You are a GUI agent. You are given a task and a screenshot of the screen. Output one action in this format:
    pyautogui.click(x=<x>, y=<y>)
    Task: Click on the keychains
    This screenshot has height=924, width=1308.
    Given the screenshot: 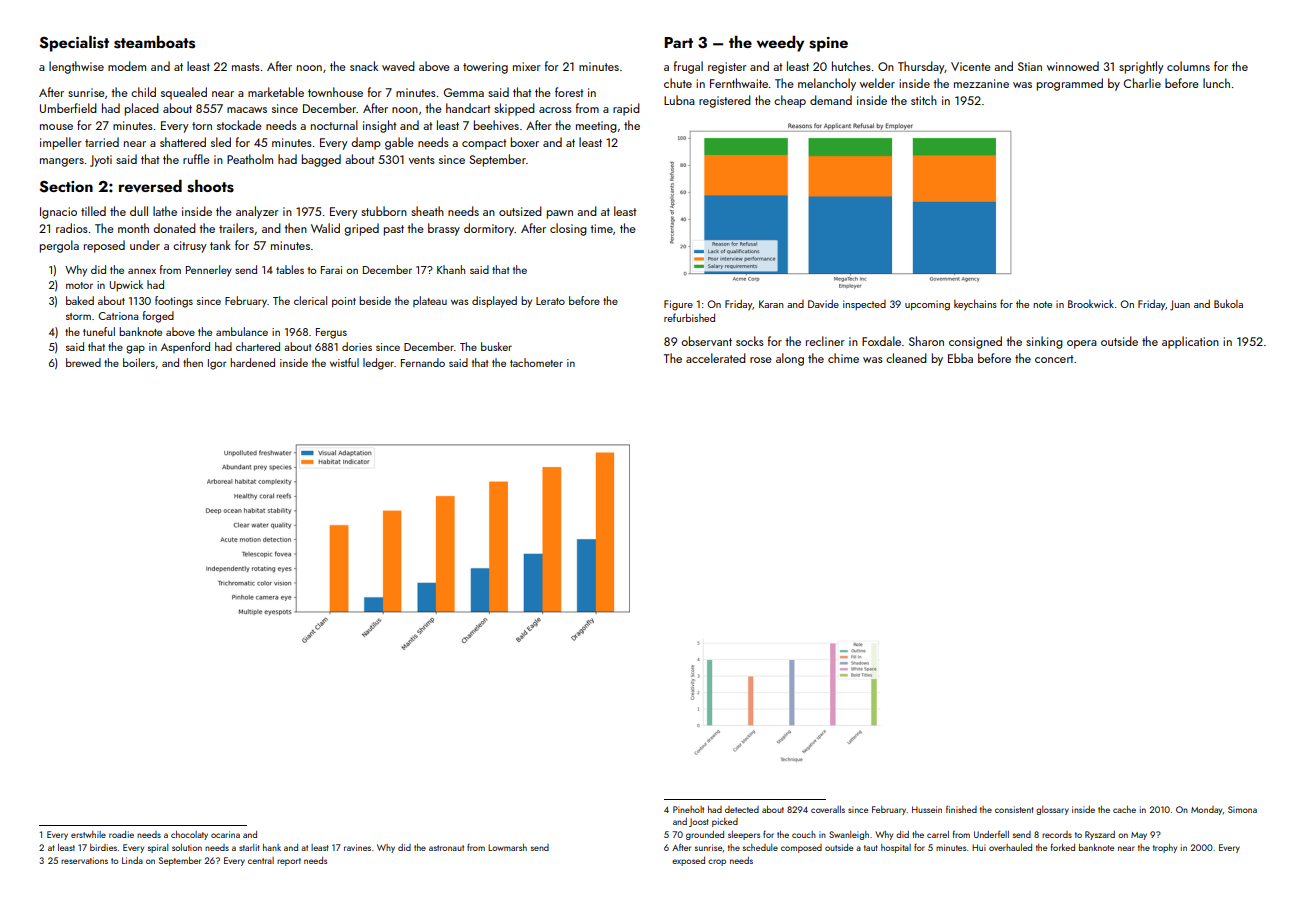 What is the action you would take?
    pyautogui.click(x=975, y=305)
